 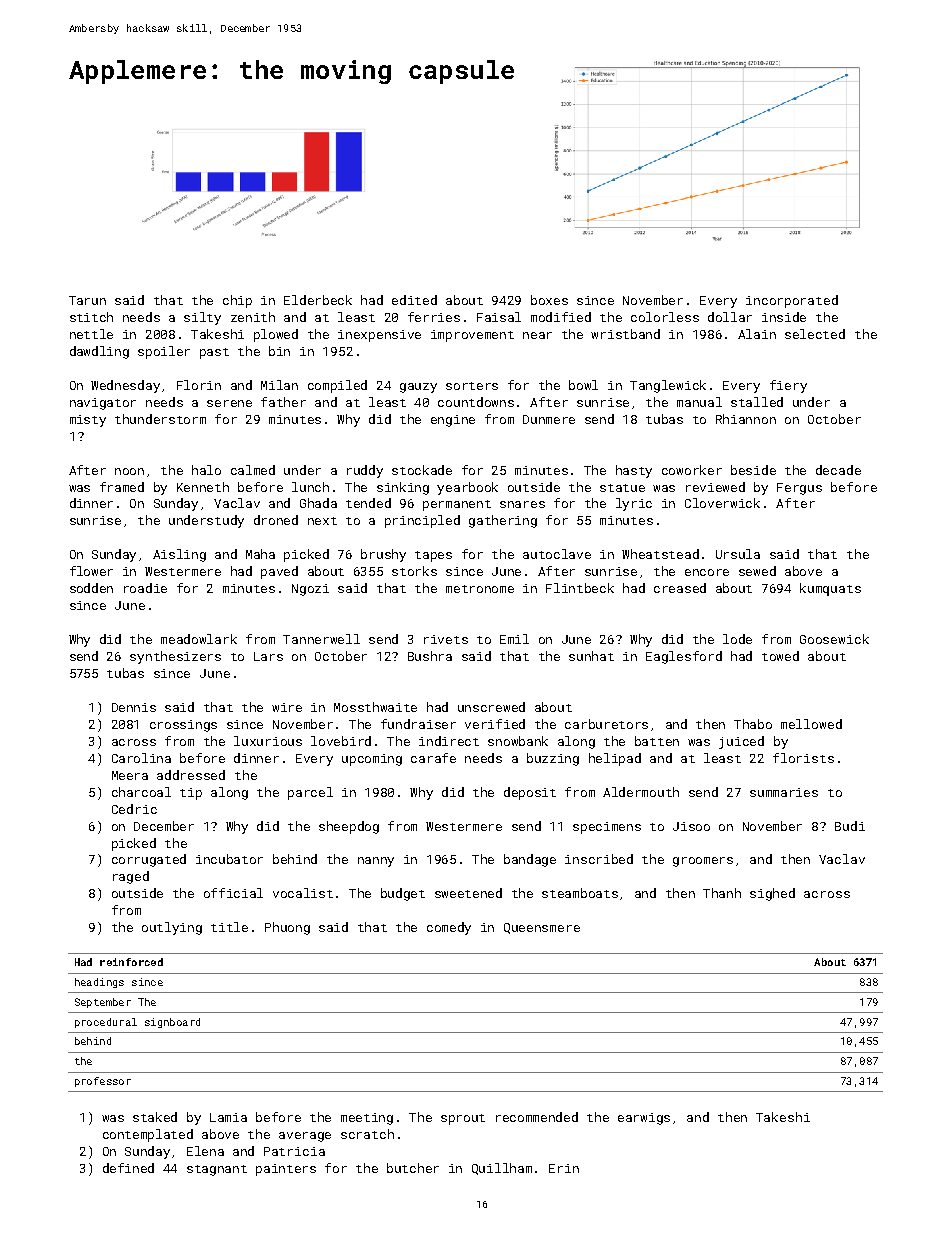 What do you see at coordinates (722, 503) in the document?
I see `Cloverwick` at bounding box center [722, 503].
